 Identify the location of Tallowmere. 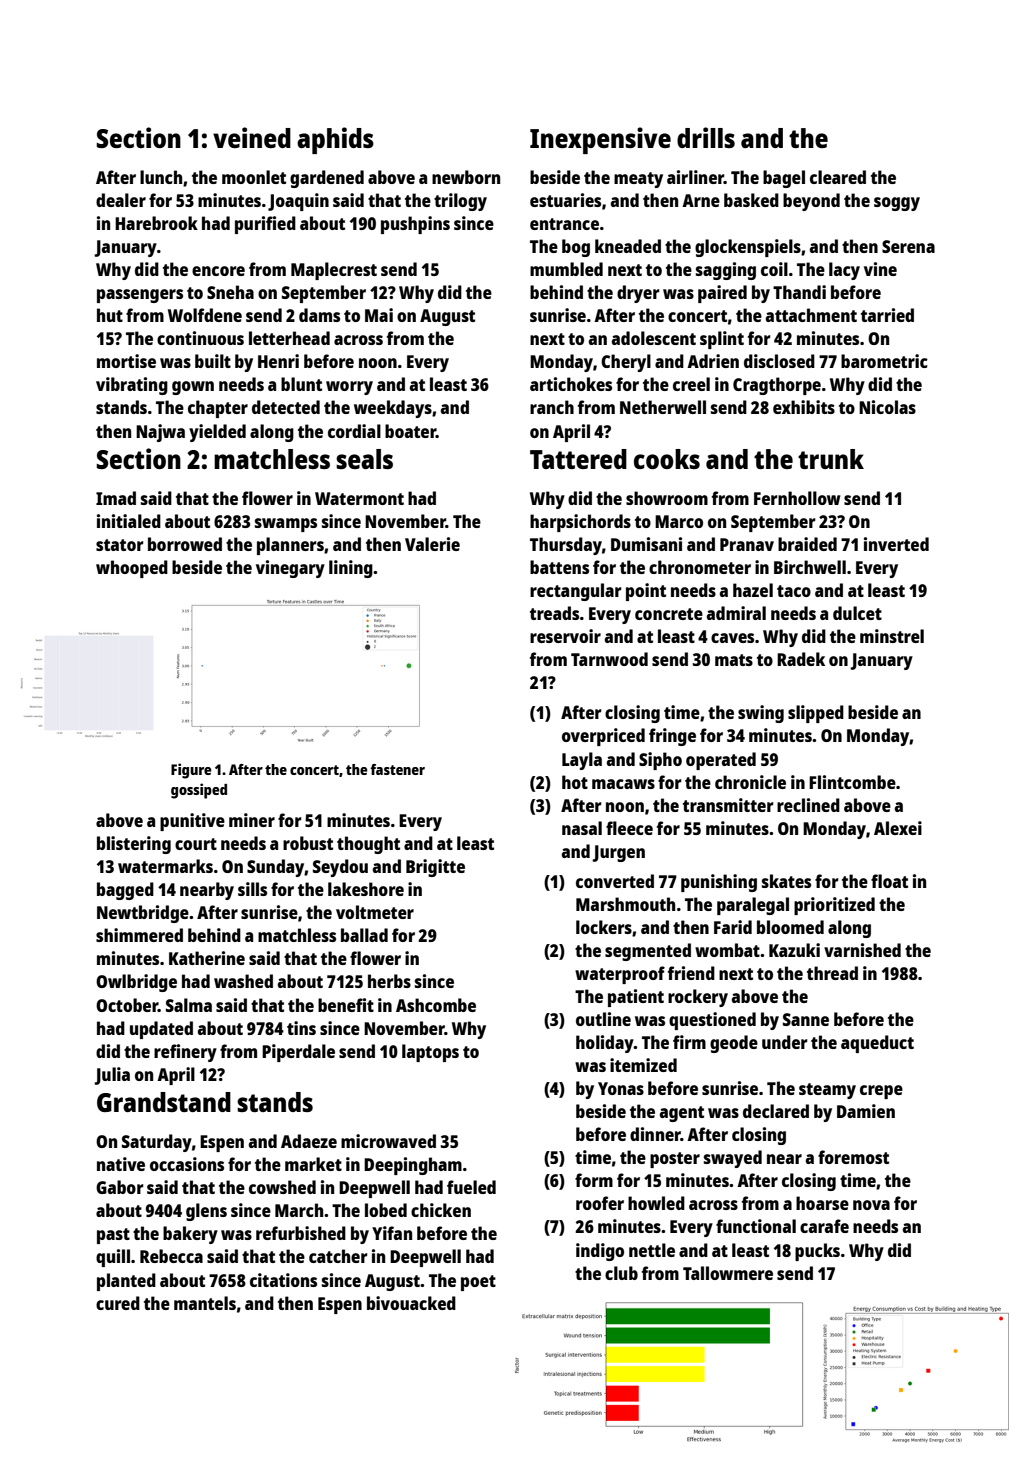
(728, 1273).
